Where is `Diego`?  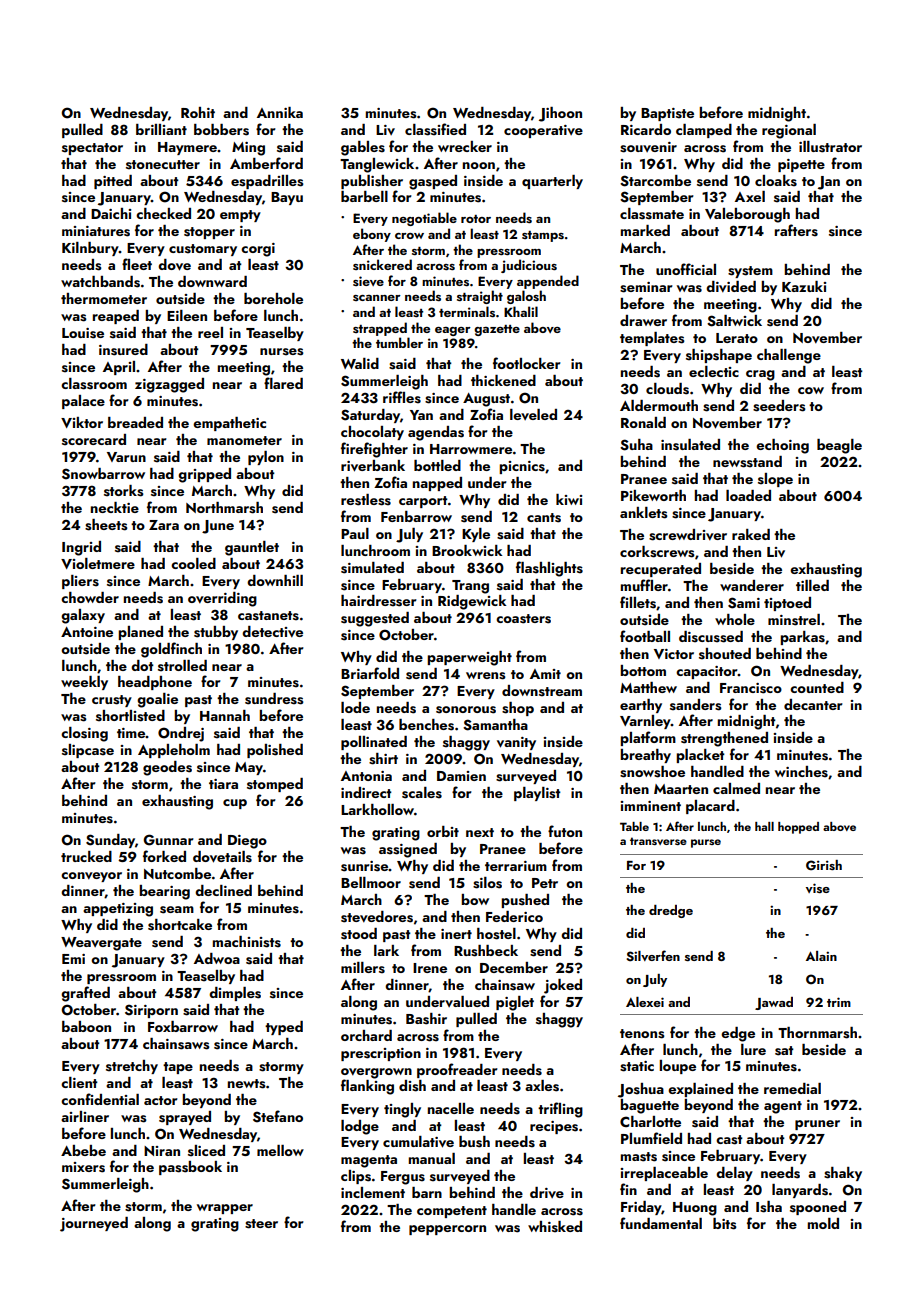 Diego is located at coordinates (247, 842).
